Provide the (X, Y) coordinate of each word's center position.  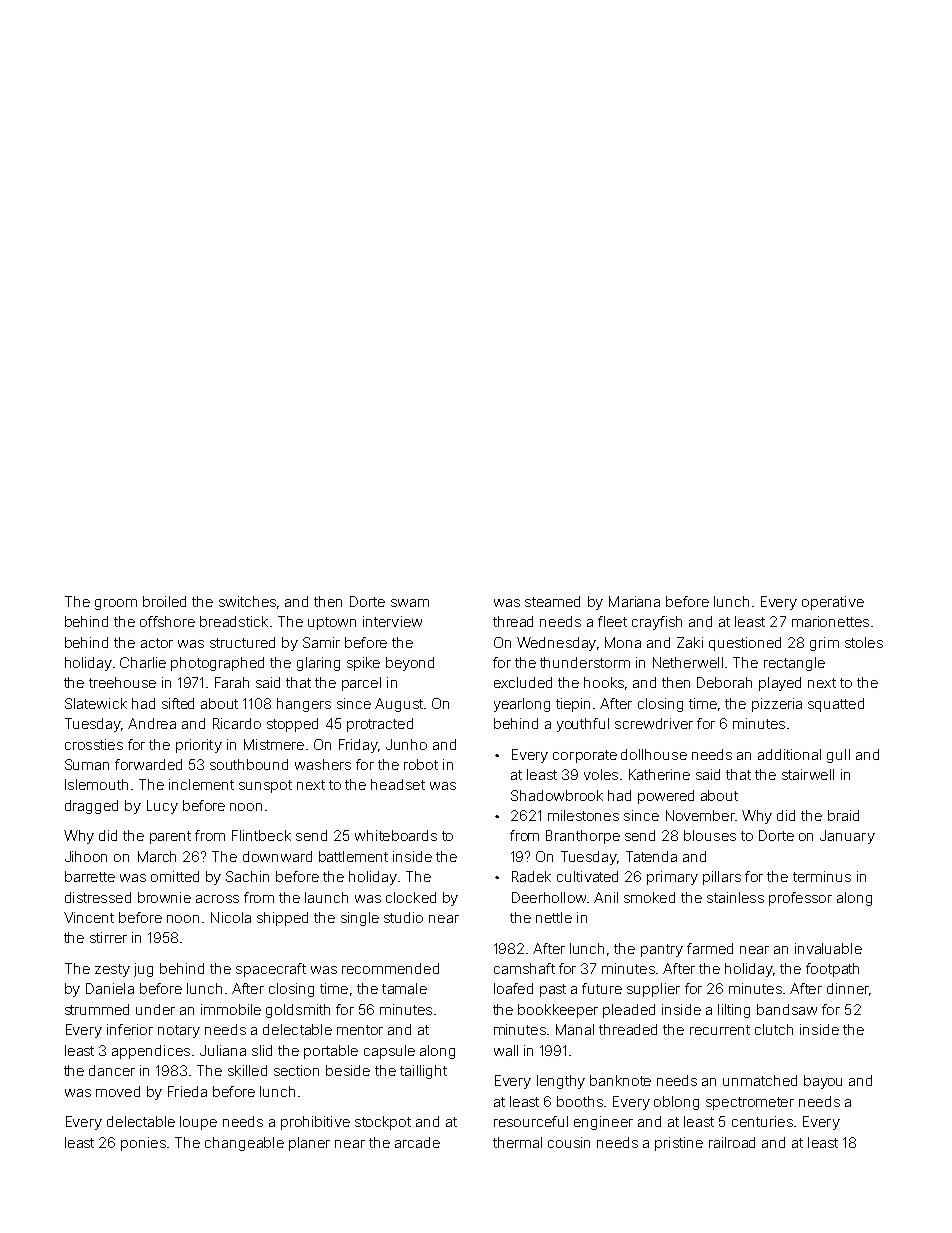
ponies (143, 1144)
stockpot (383, 1123)
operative (833, 603)
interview (392, 621)
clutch (774, 1029)
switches (247, 601)
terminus (822, 876)
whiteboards (396, 835)
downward (277, 856)
